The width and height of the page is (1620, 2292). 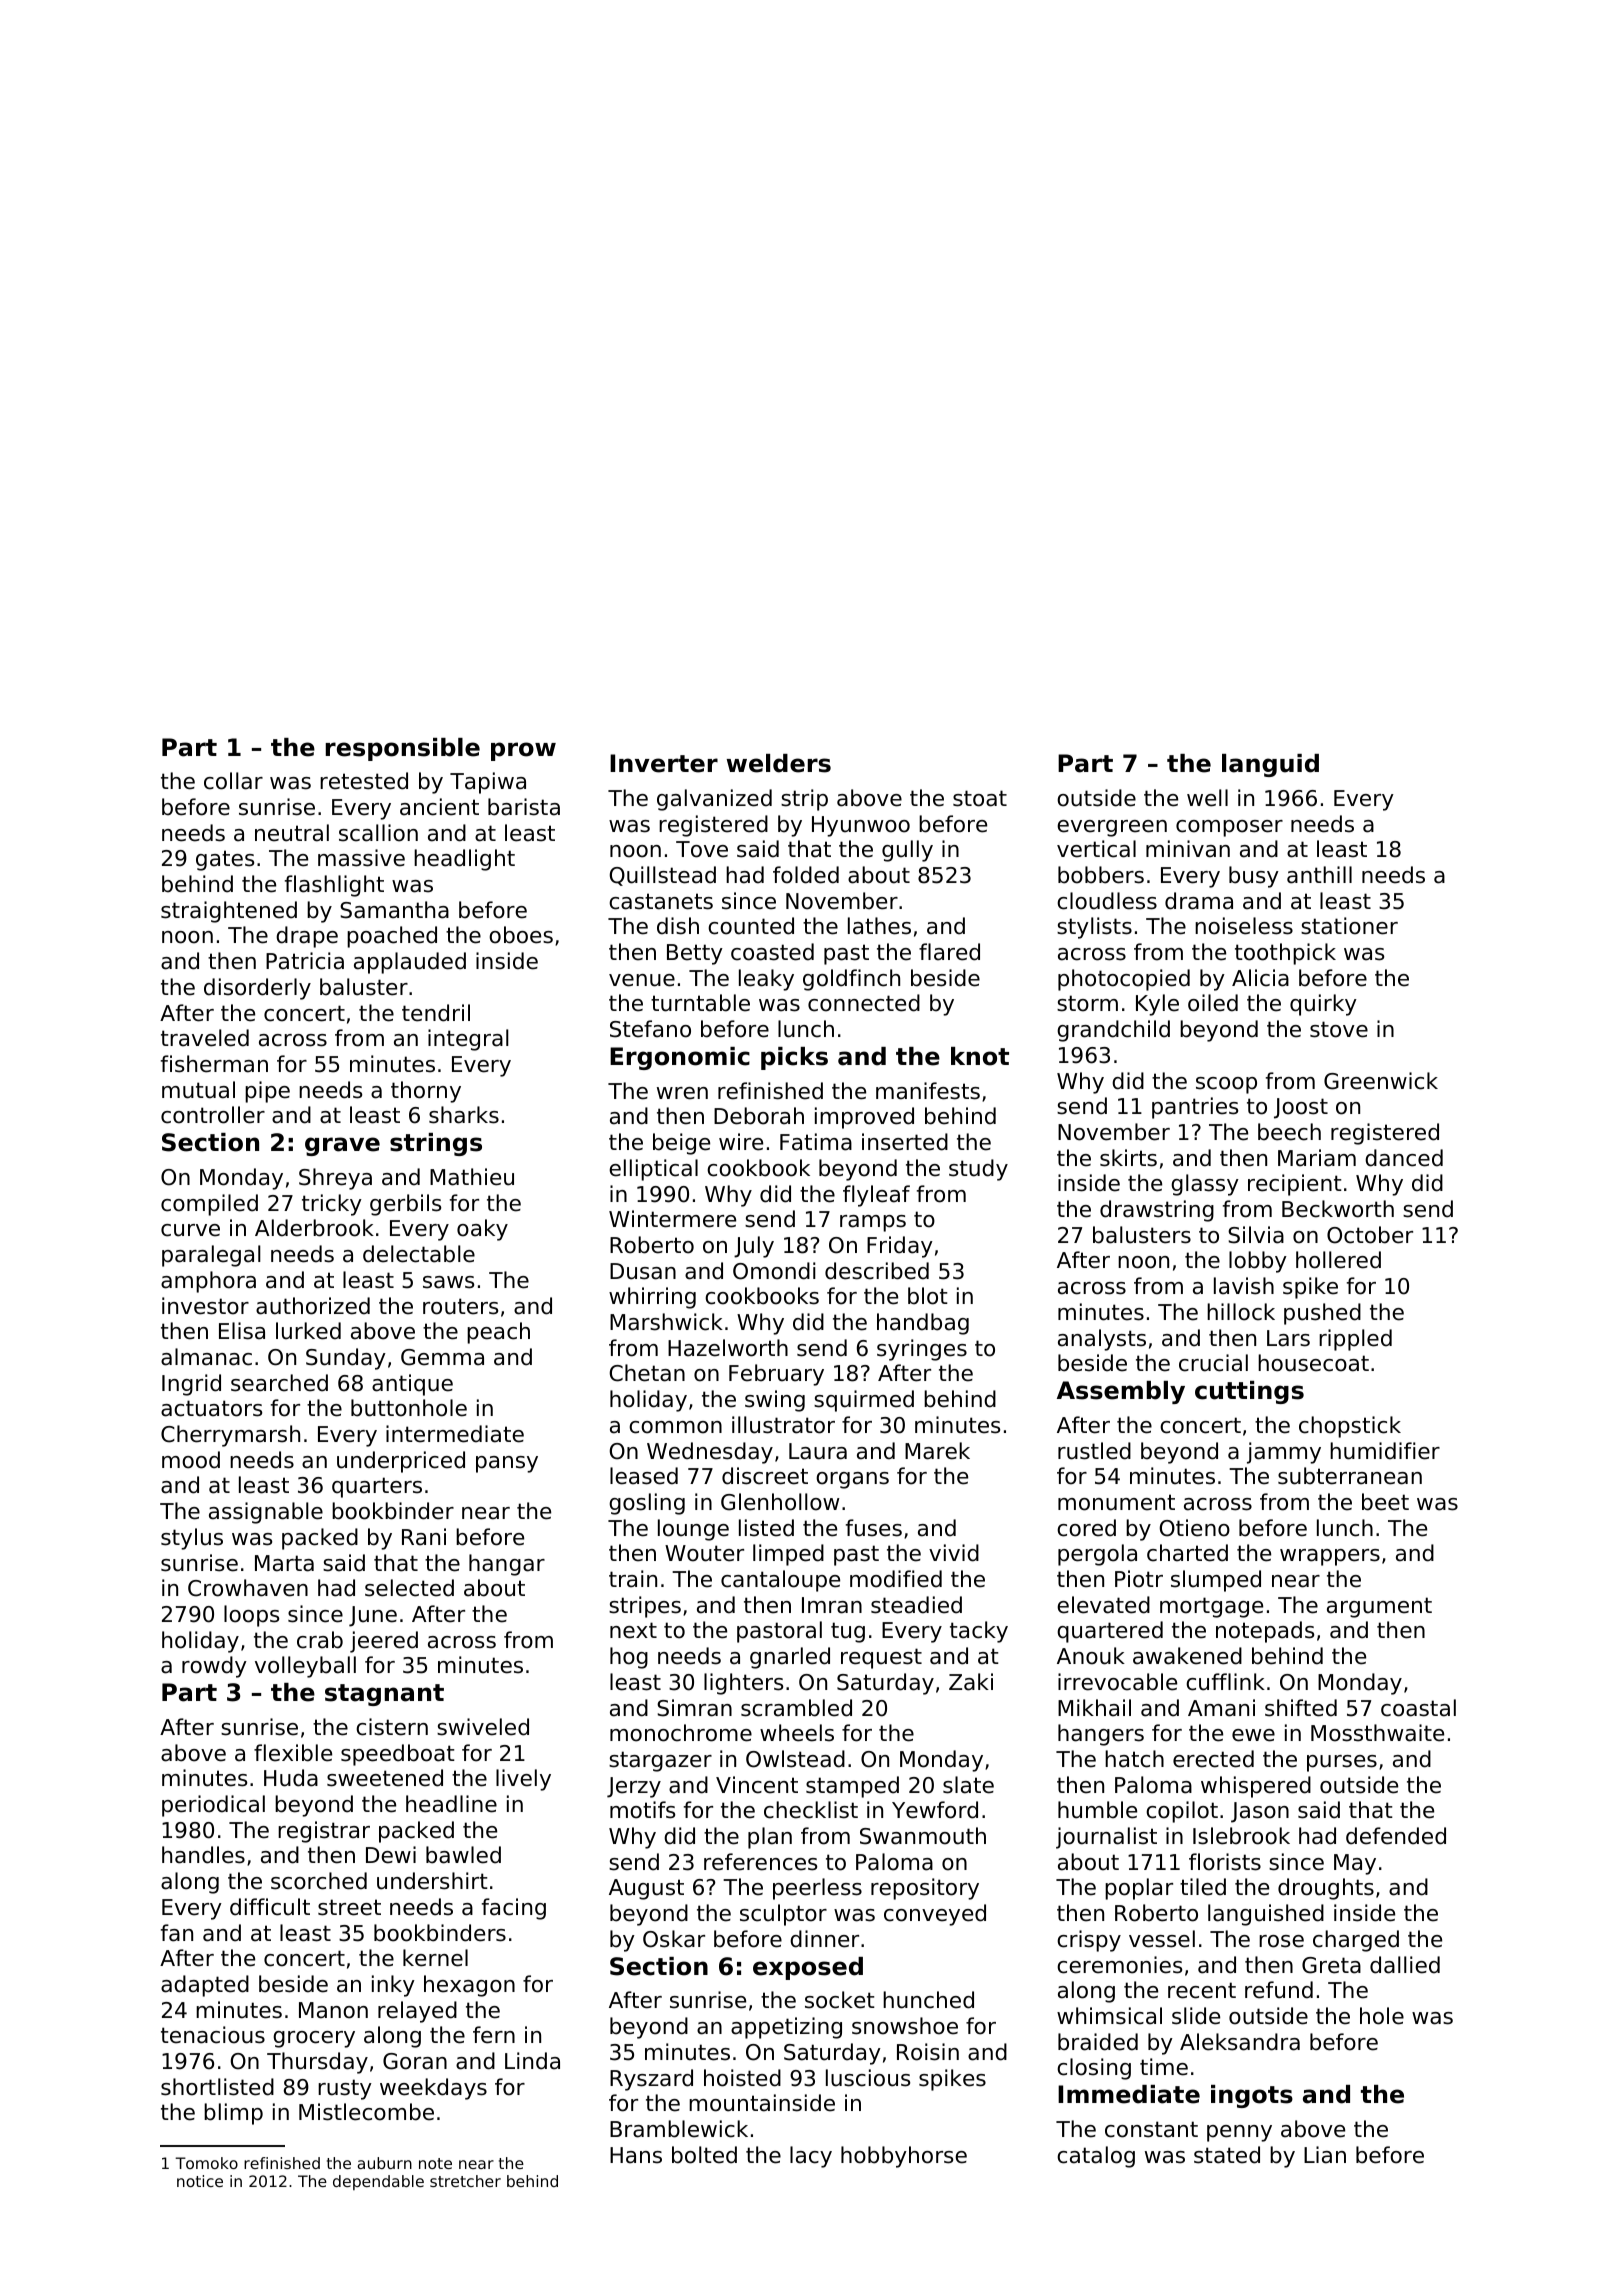 I want to click on disorderly, so click(x=257, y=989).
